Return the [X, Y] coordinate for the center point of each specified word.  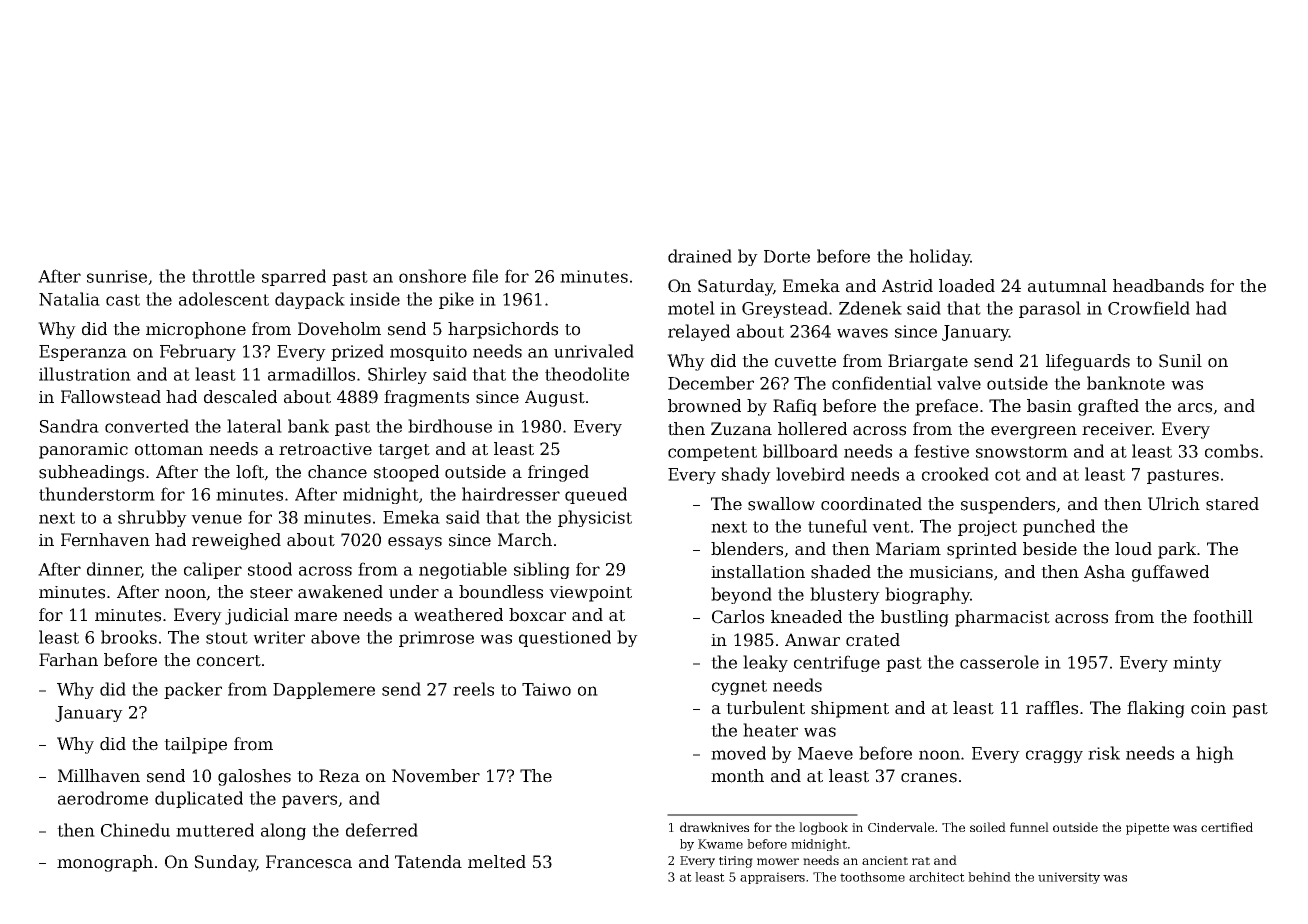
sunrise [117, 276]
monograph [105, 863]
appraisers [772, 878]
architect [937, 877]
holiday [939, 257]
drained [700, 256]
